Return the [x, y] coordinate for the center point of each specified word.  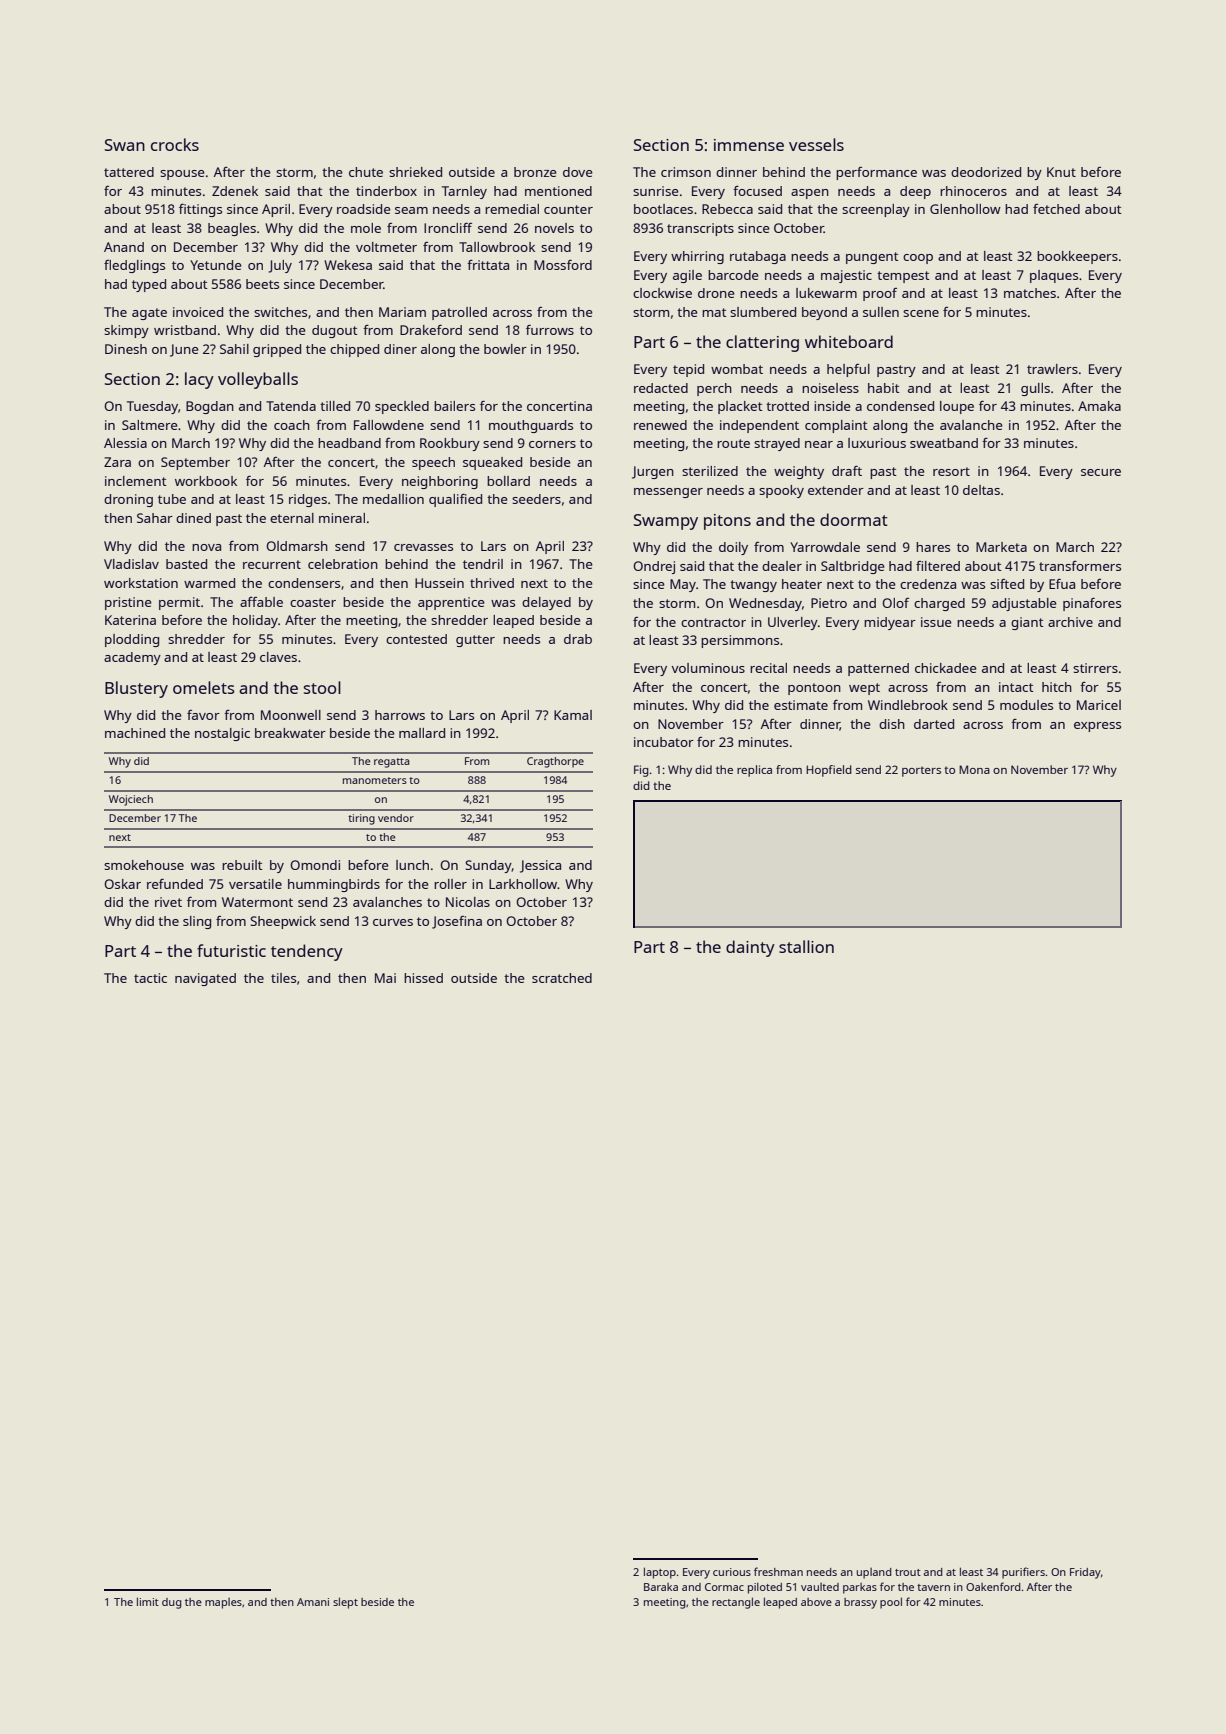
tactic [150, 978]
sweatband [944, 443]
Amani [313, 1602]
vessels [816, 144]
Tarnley [464, 192]
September [195, 463]
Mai [385, 978]
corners [552, 444]
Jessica [540, 866]
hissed [423, 978]
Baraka [661, 1587]
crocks [175, 144]
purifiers [1023, 1573]
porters [921, 771]
